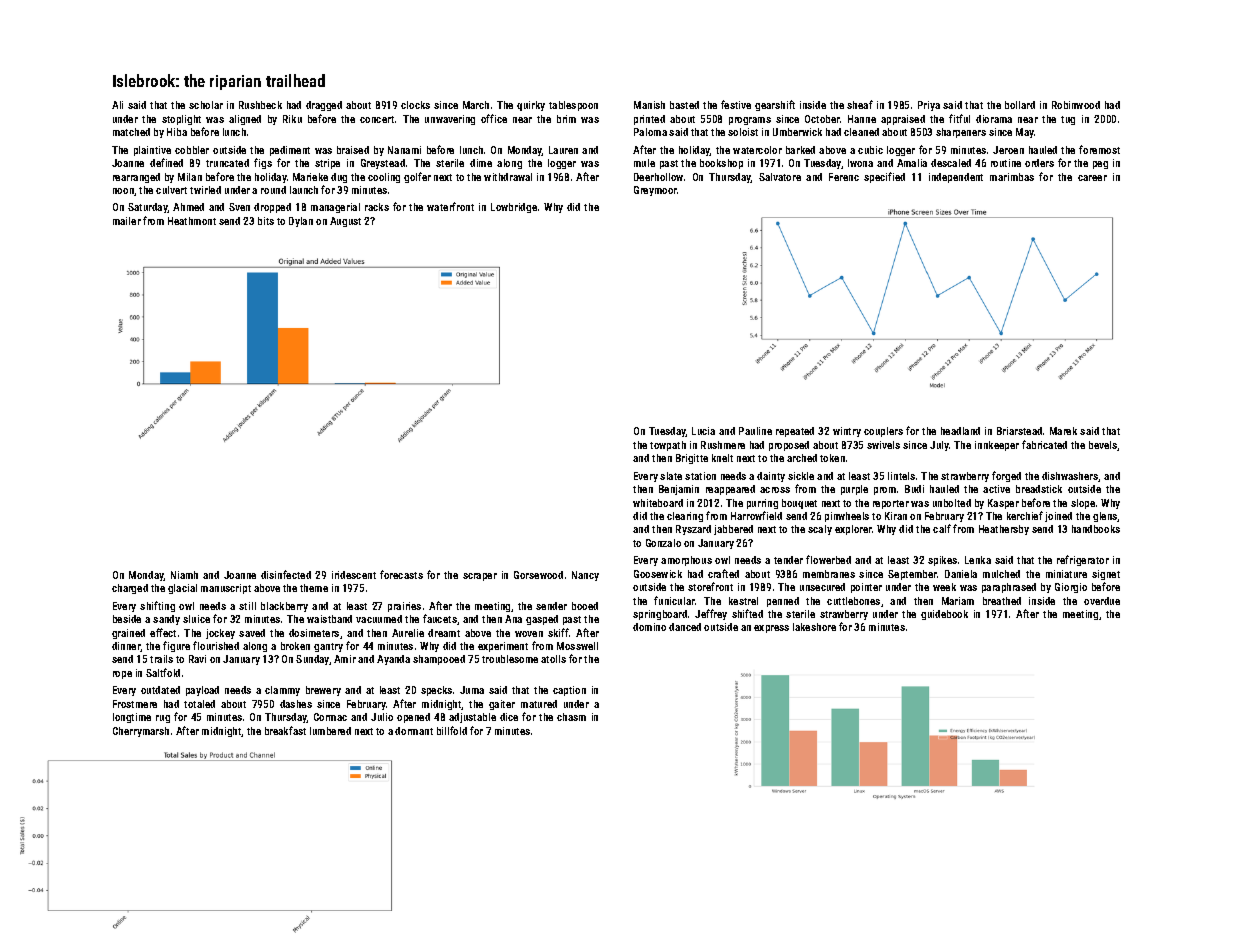 This screenshot has height=952, width=1233. I want to click on bevels, so click(1103, 446).
